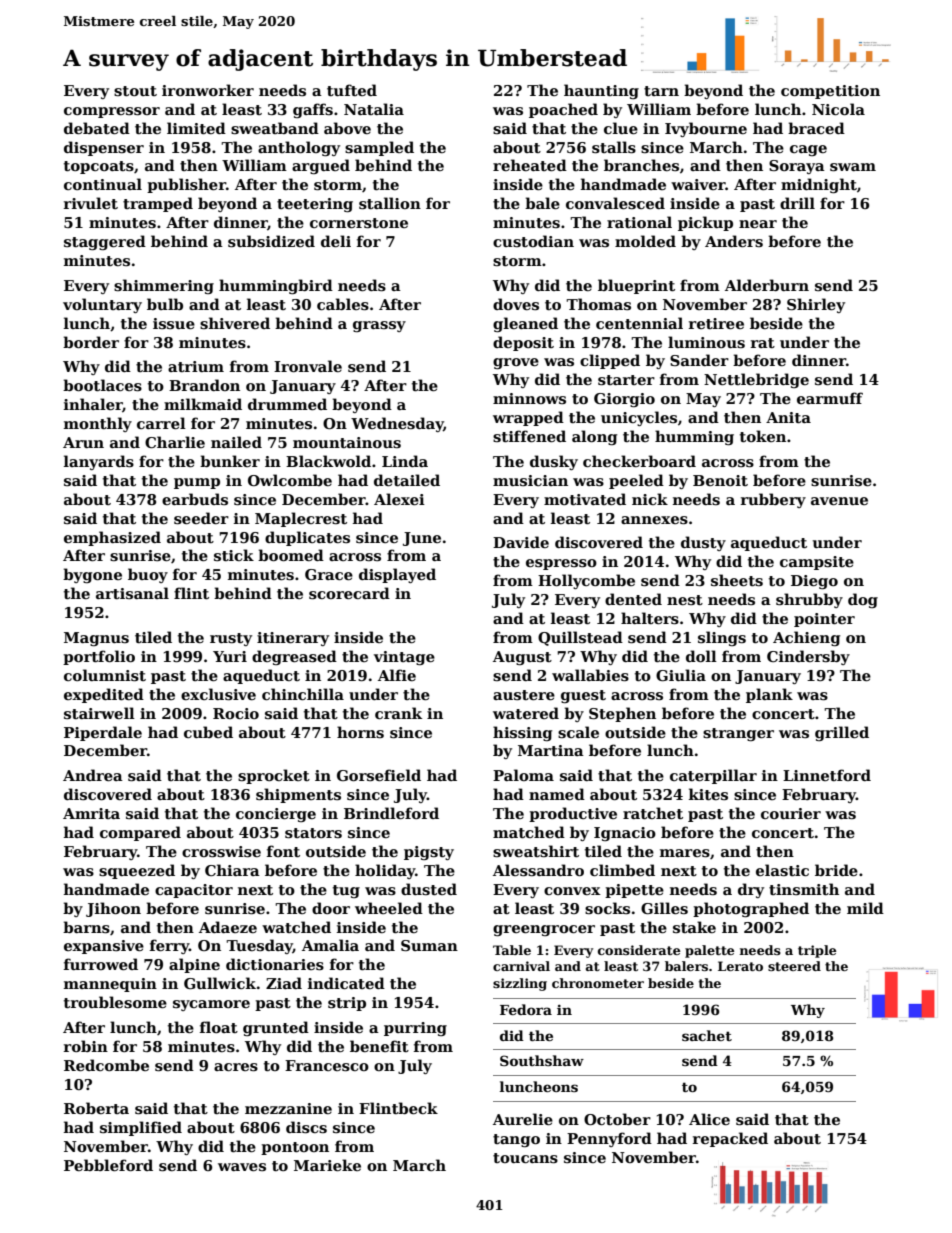 Image resolution: width=952 pixels, height=1233 pixels. I want to click on Magnus, so click(96, 639).
